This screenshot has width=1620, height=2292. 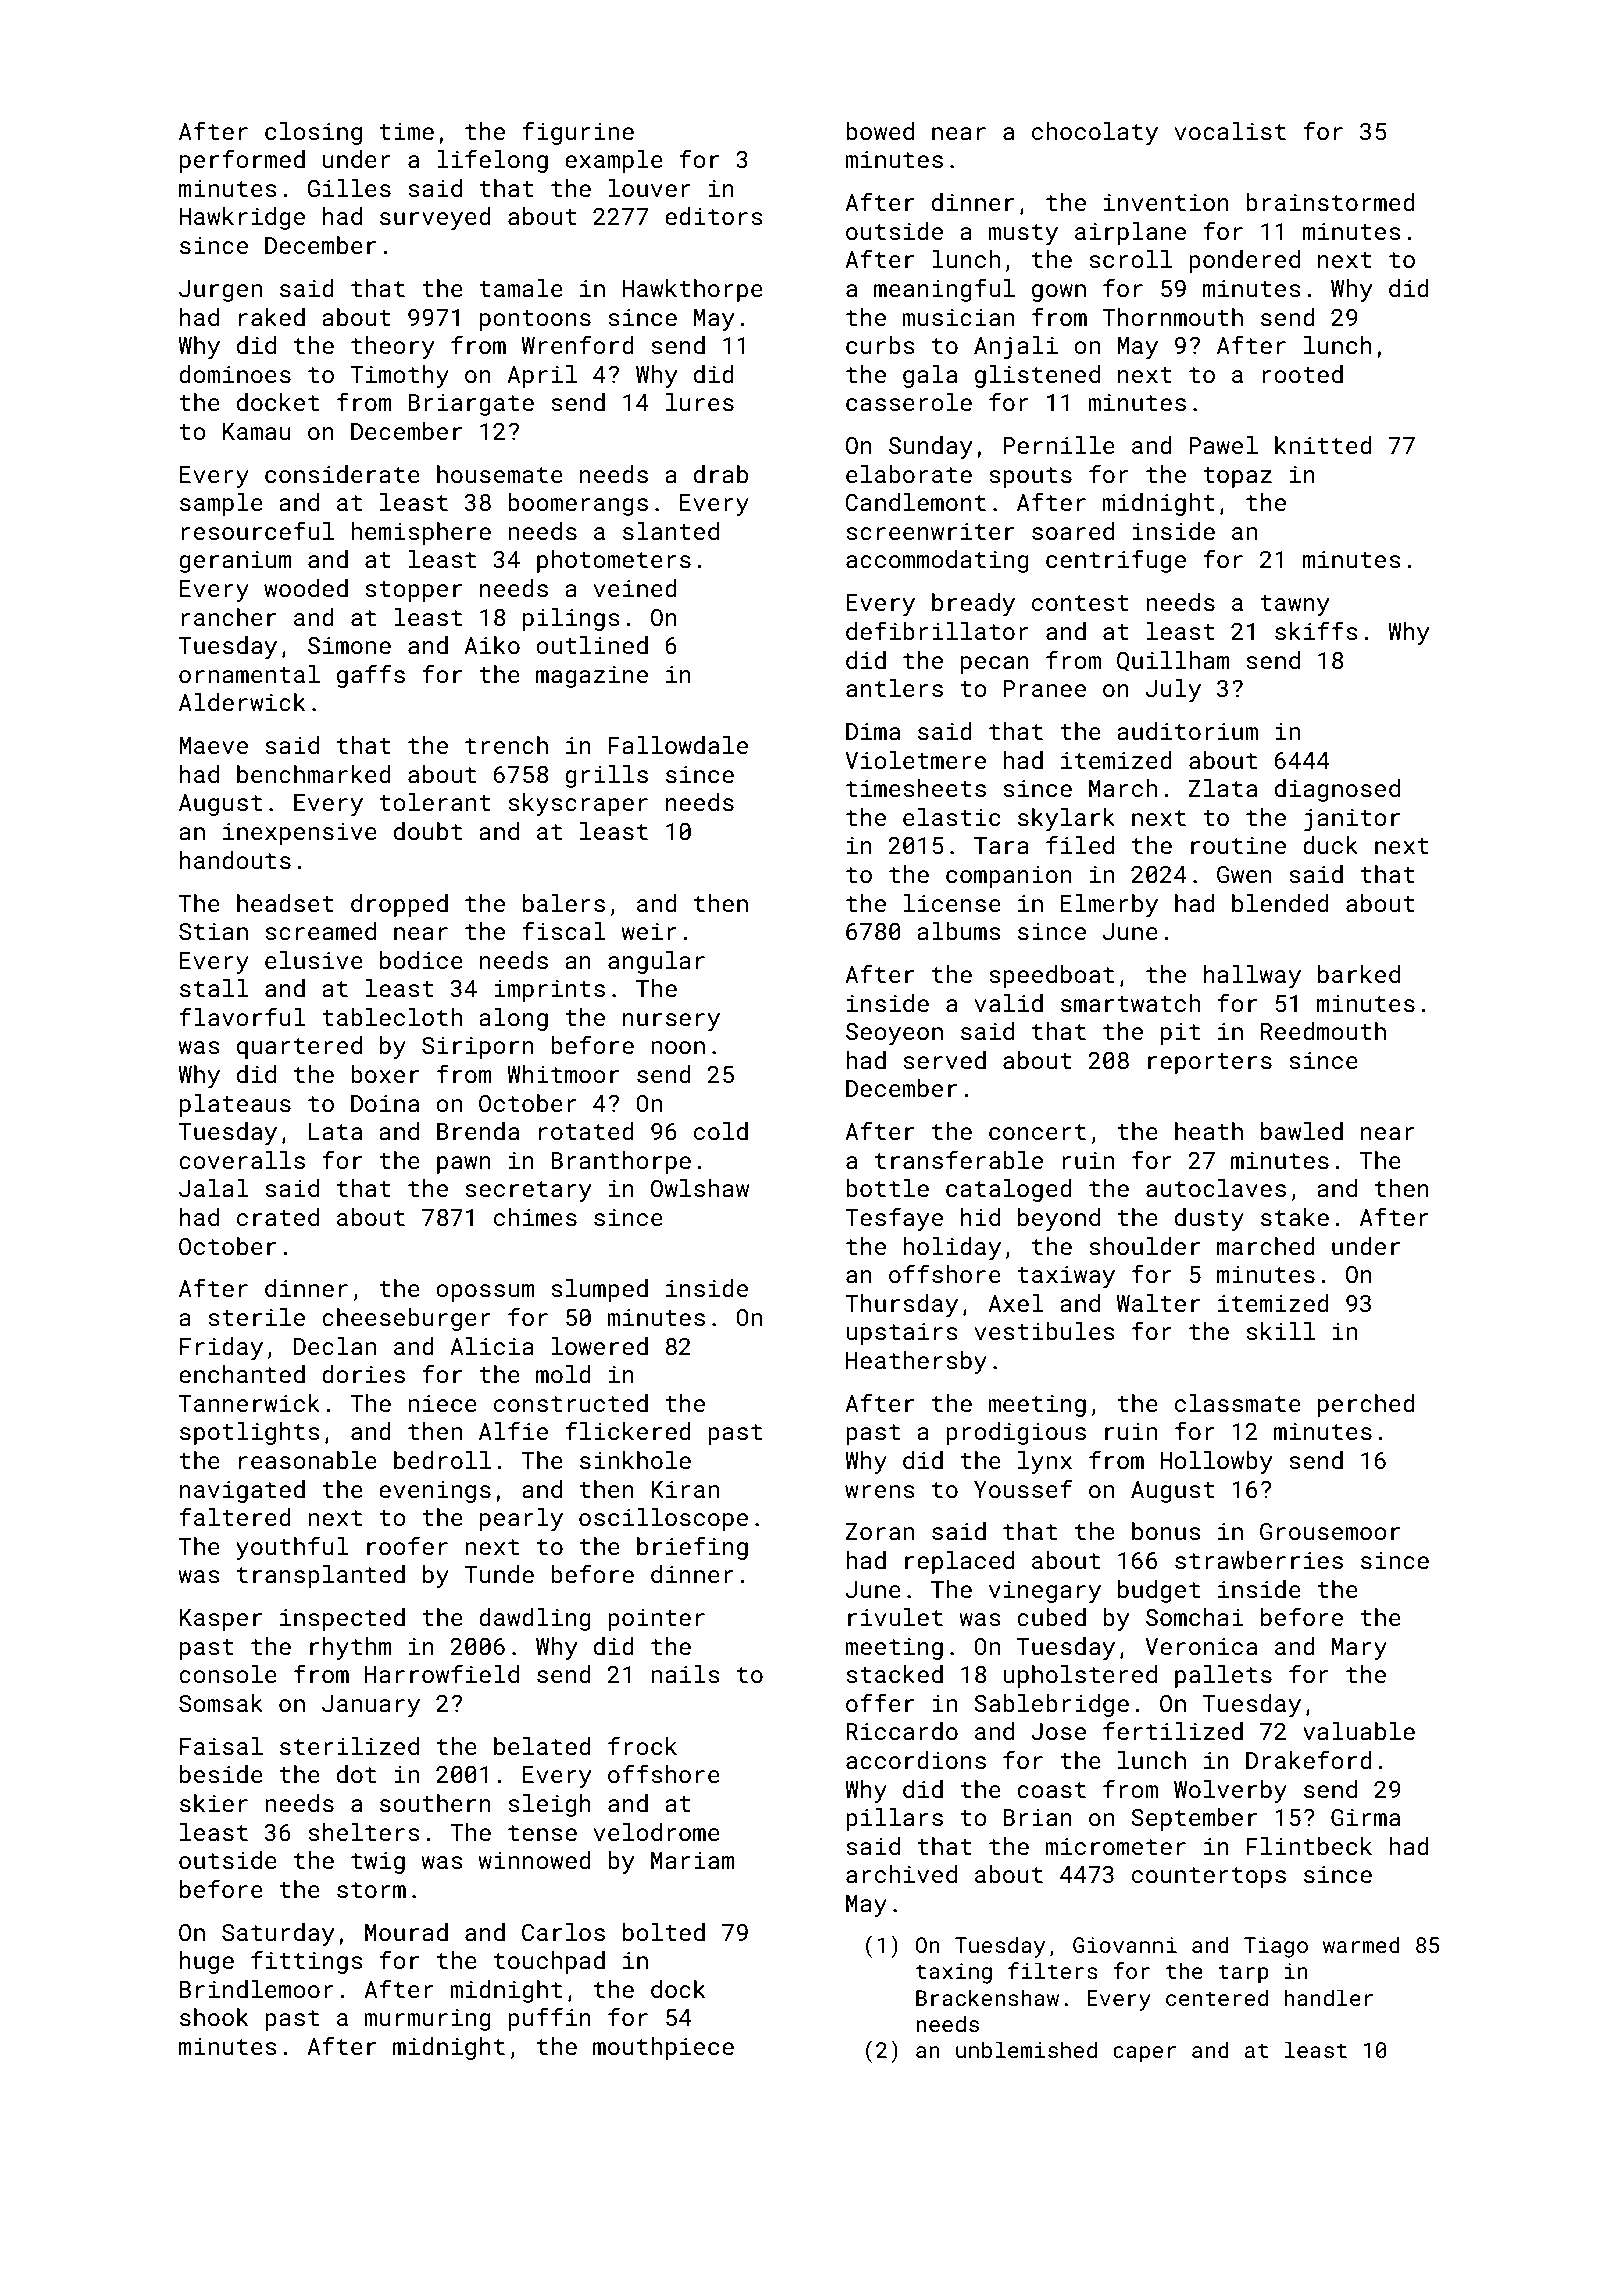 What do you see at coordinates (513, 1430) in the screenshot?
I see `Alfie` at bounding box center [513, 1430].
